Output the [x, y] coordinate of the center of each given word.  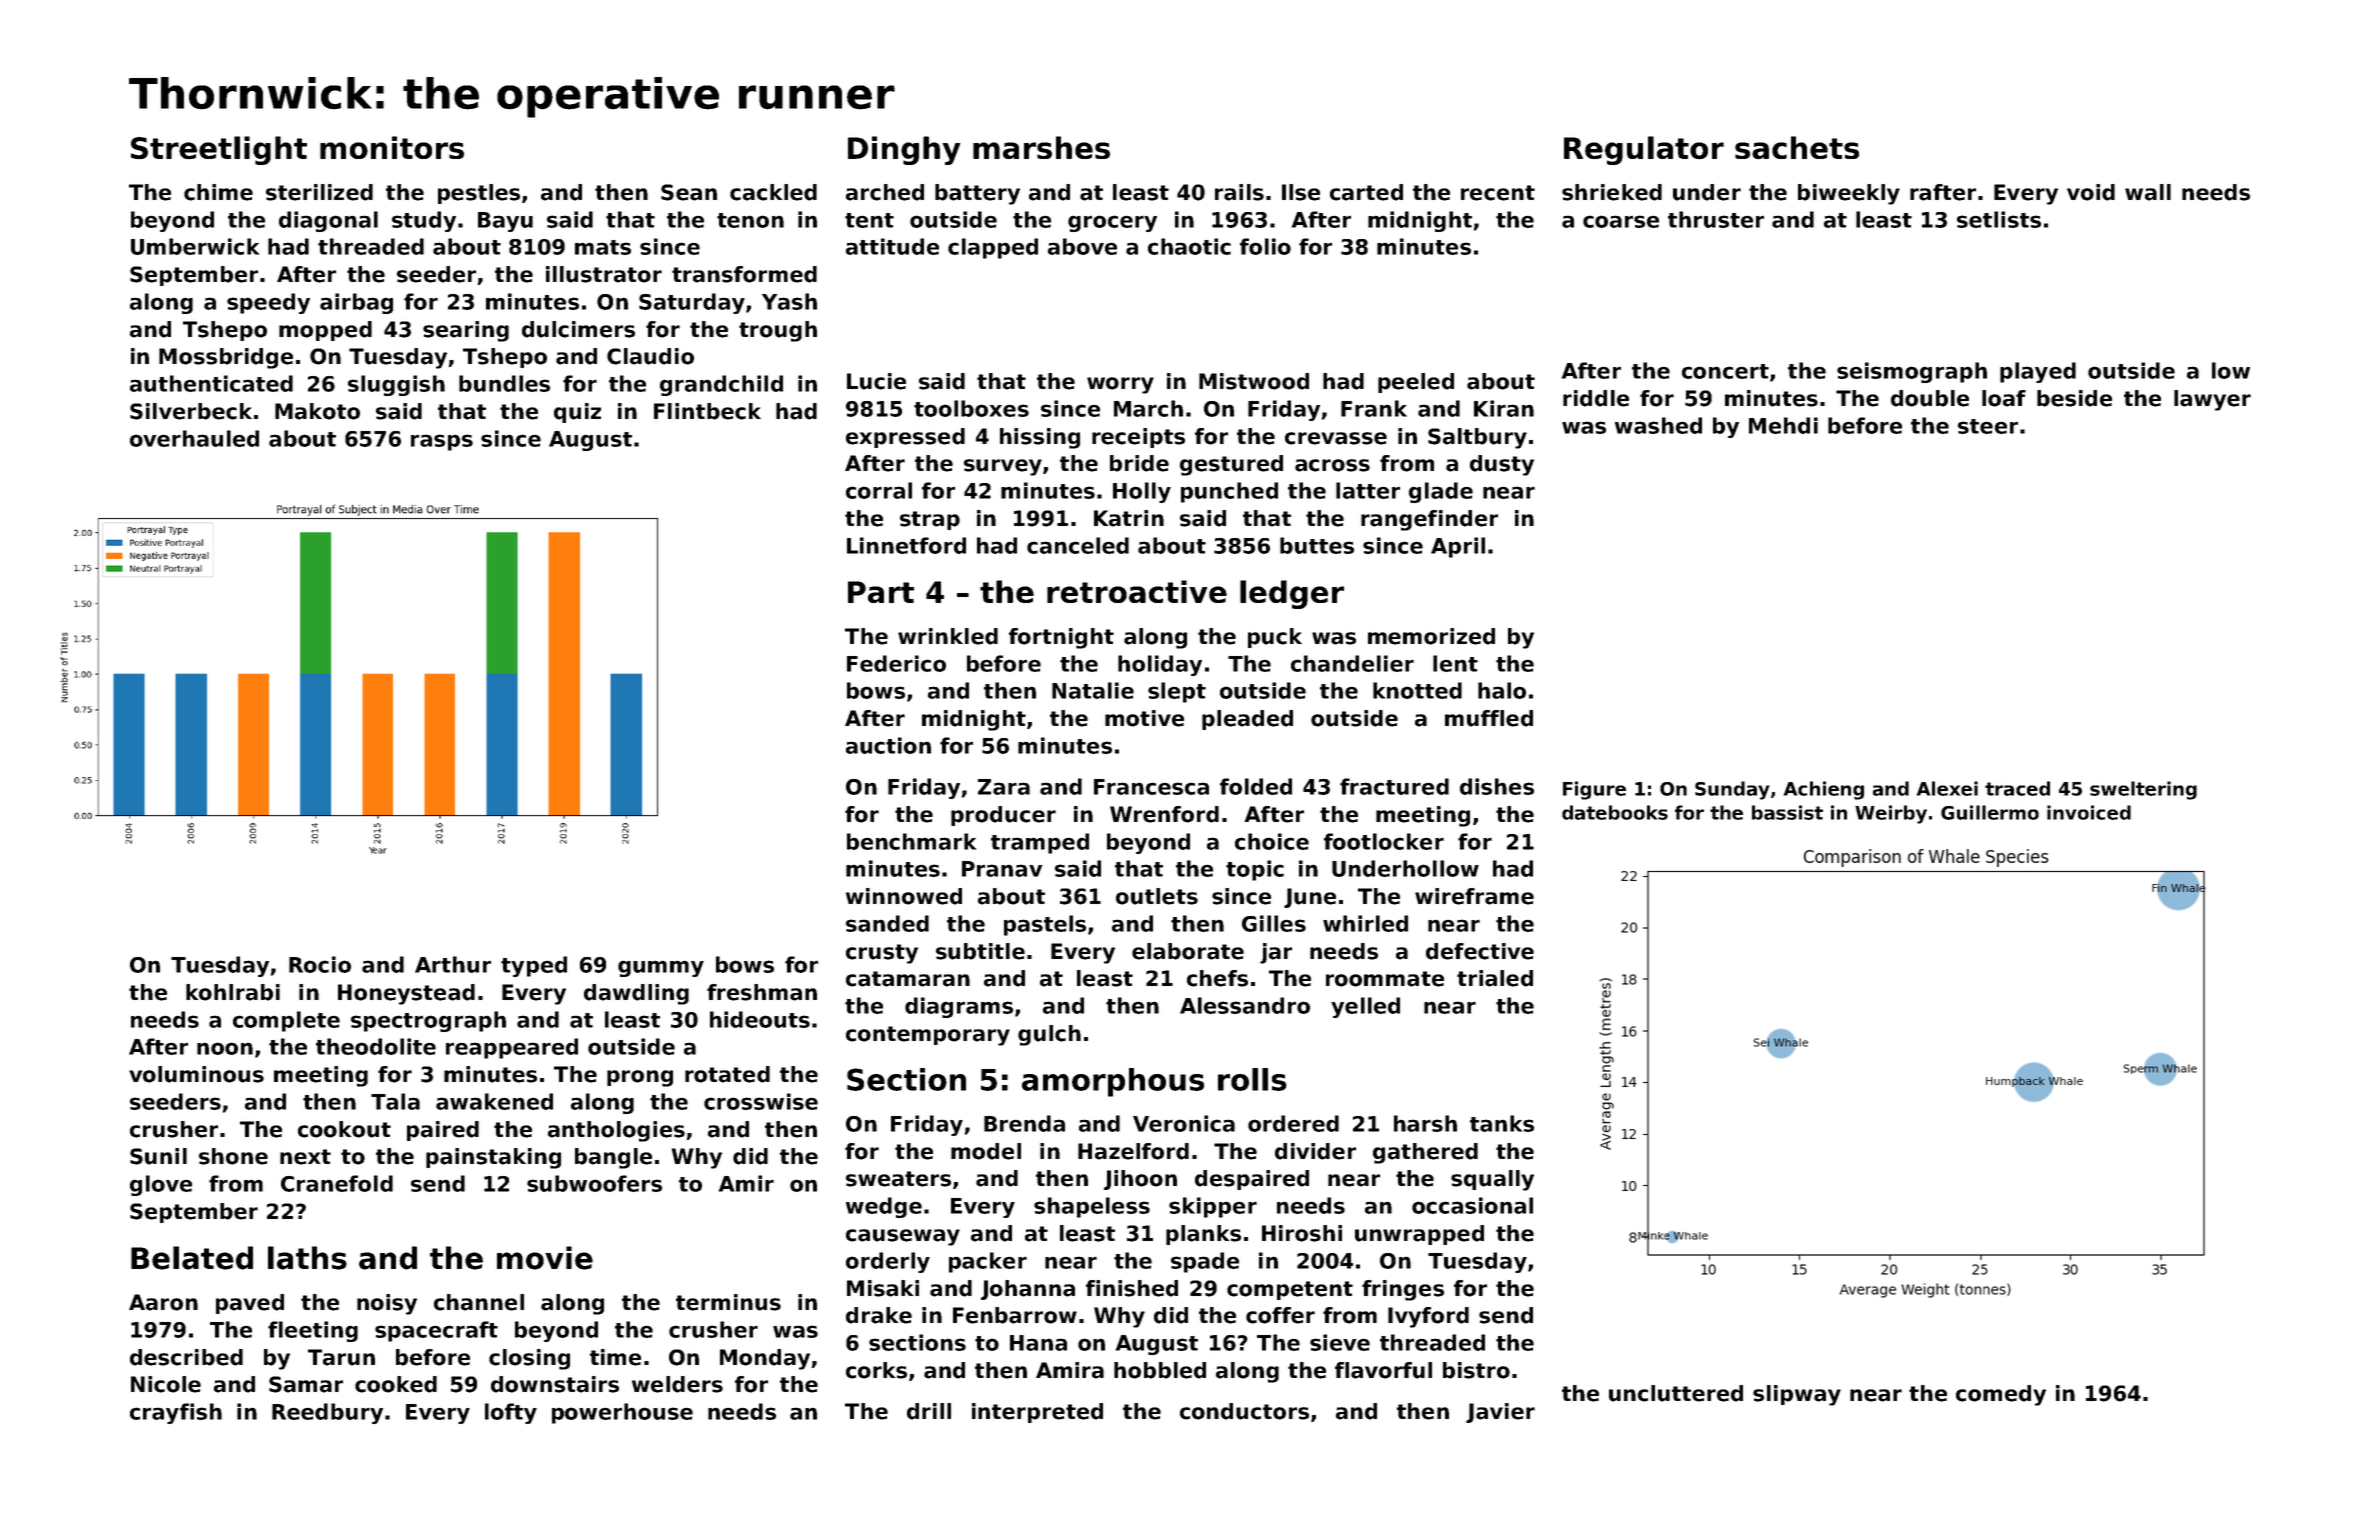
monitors [392, 147]
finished [1132, 1288]
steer [1988, 426]
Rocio [320, 964]
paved [250, 1304]
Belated [192, 1258]
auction [888, 745]
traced [2017, 788]
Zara [1004, 787]
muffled [1489, 718]
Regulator [1644, 150]
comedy [2001, 1395]
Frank [1374, 408]
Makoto [317, 411]
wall [2148, 192]
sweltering [2143, 790]
